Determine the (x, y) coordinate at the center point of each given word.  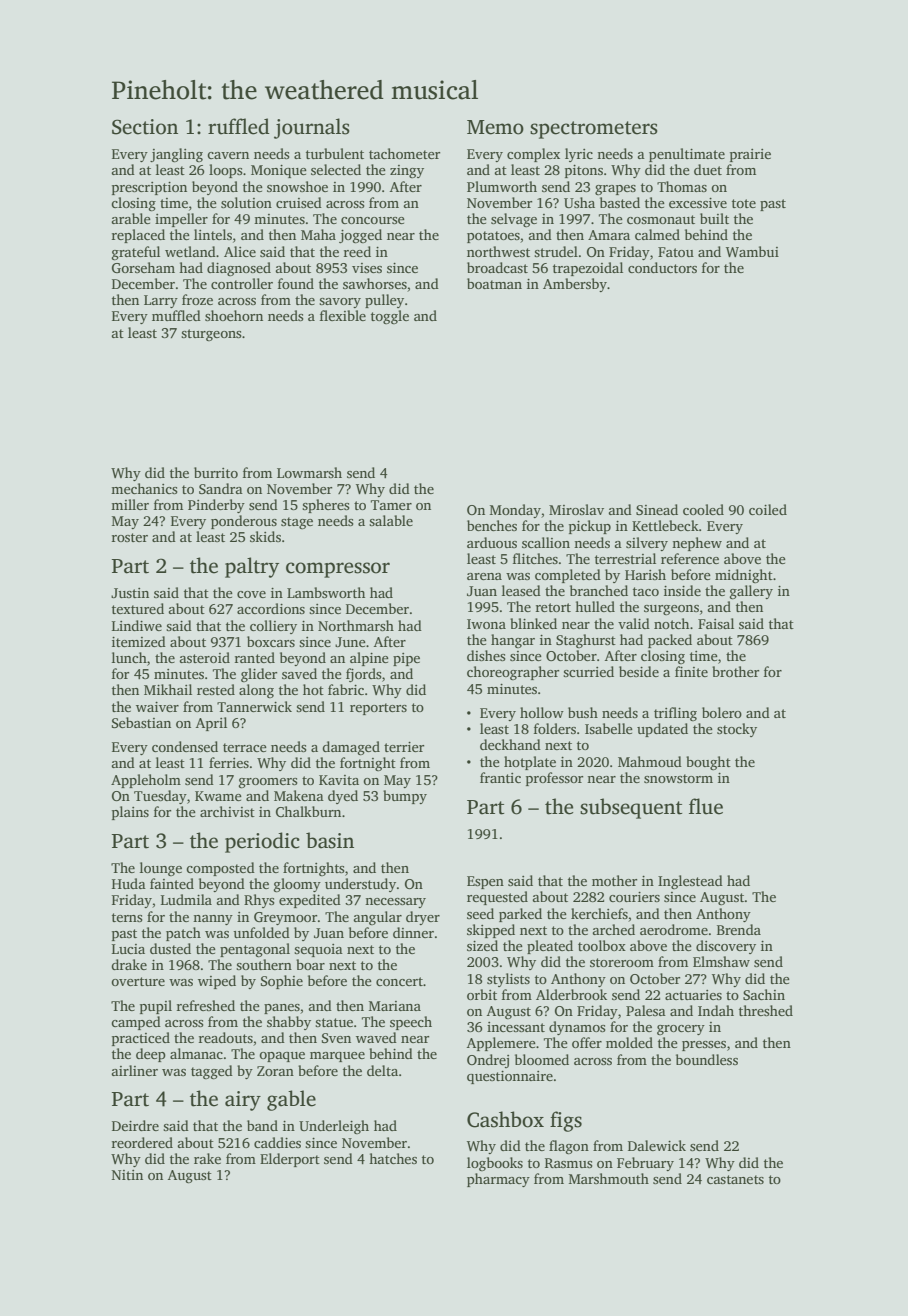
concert (399, 981)
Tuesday (160, 797)
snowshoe (297, 186)
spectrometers (594, 130)
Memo (495, 127)
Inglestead (690, 882)
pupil (156, 1007)
